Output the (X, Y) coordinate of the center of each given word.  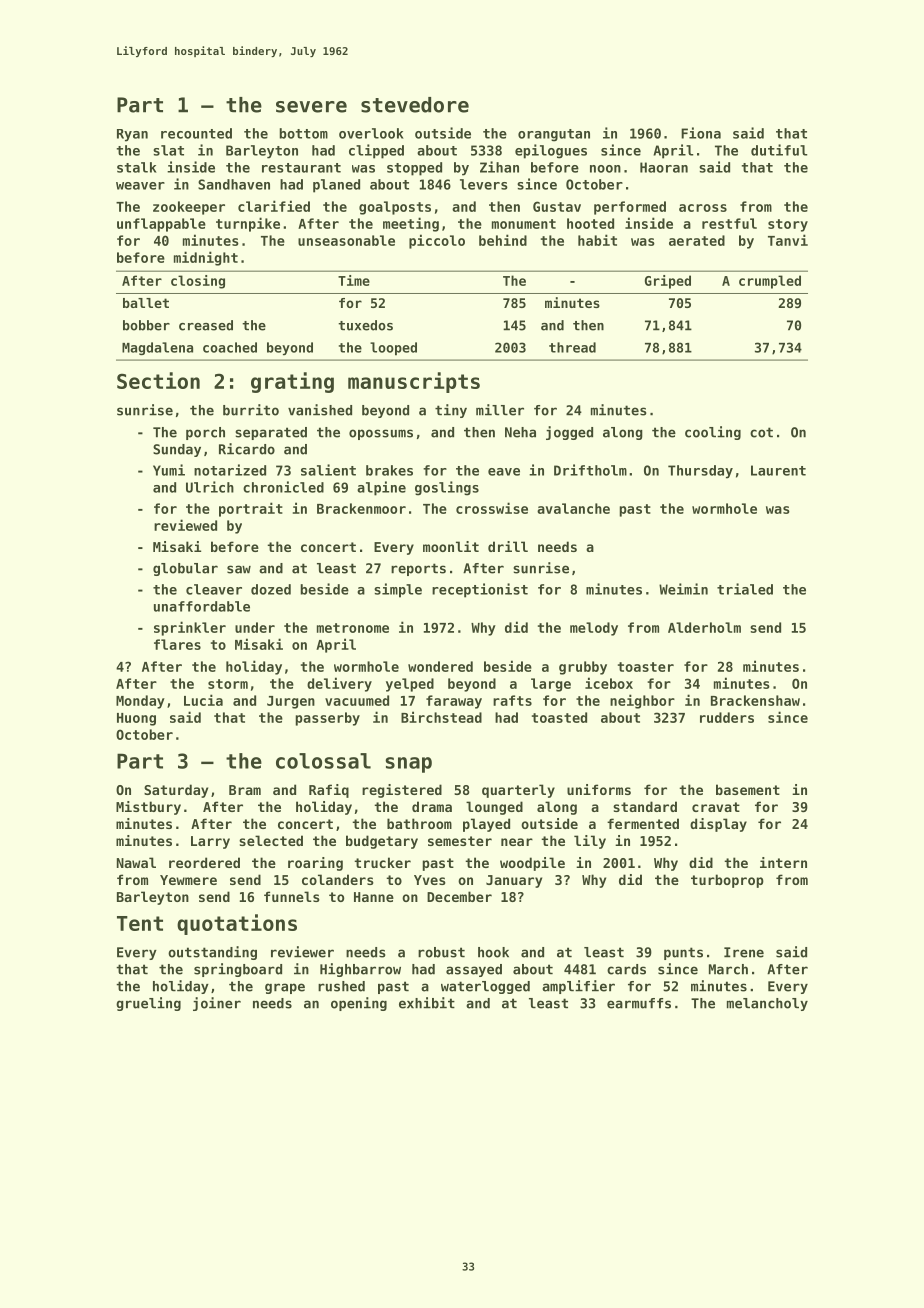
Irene (744, 952)
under (255, 627)
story (788, 225)
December (459, 896)
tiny (451, 411)
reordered (204, 862)
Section (158, 380)
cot (761, 432)
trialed (745, 589)
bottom (303, 133)
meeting (411, 224)
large (551, 685)
